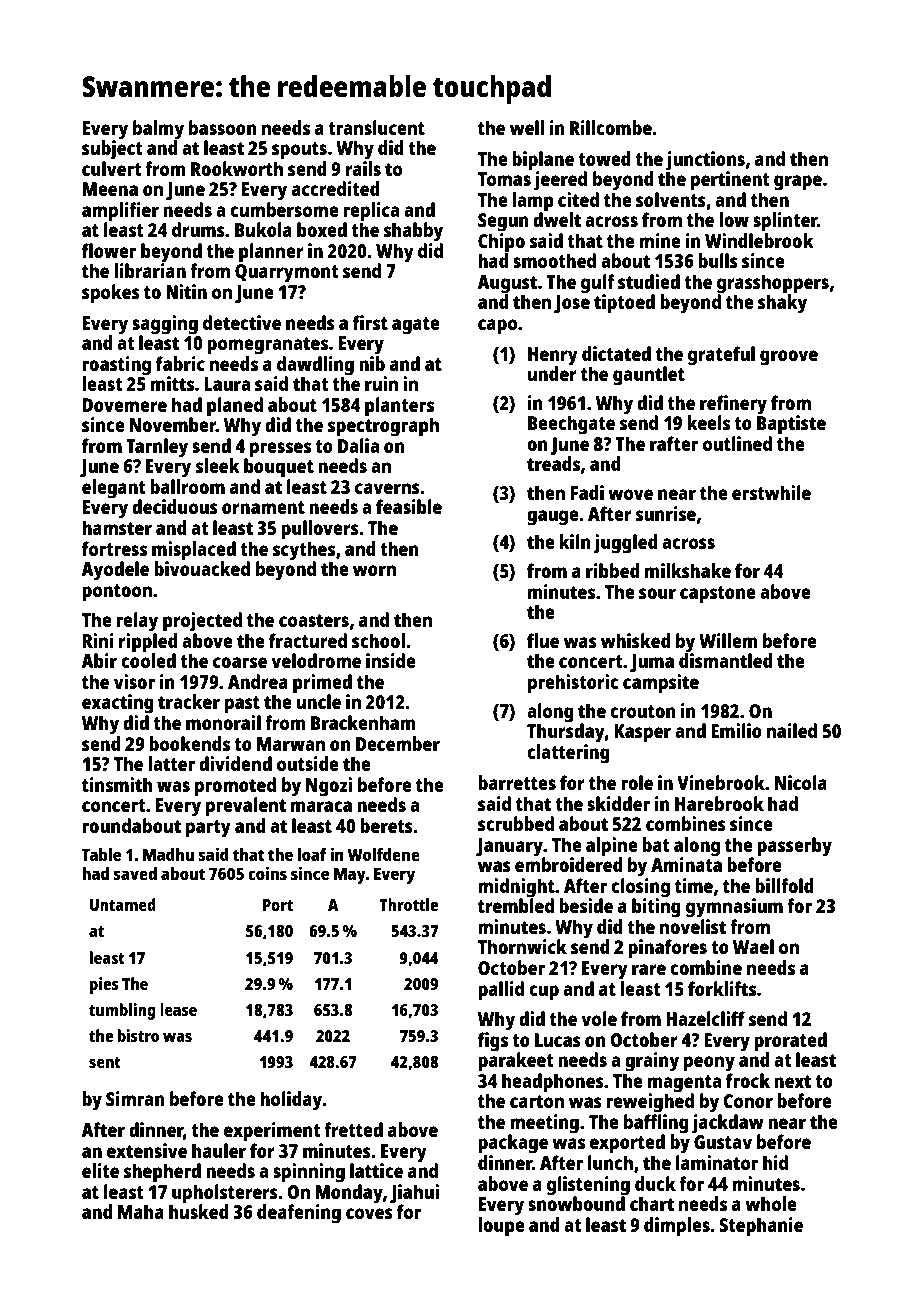  I want to click on bulls, so click(718, 260).
